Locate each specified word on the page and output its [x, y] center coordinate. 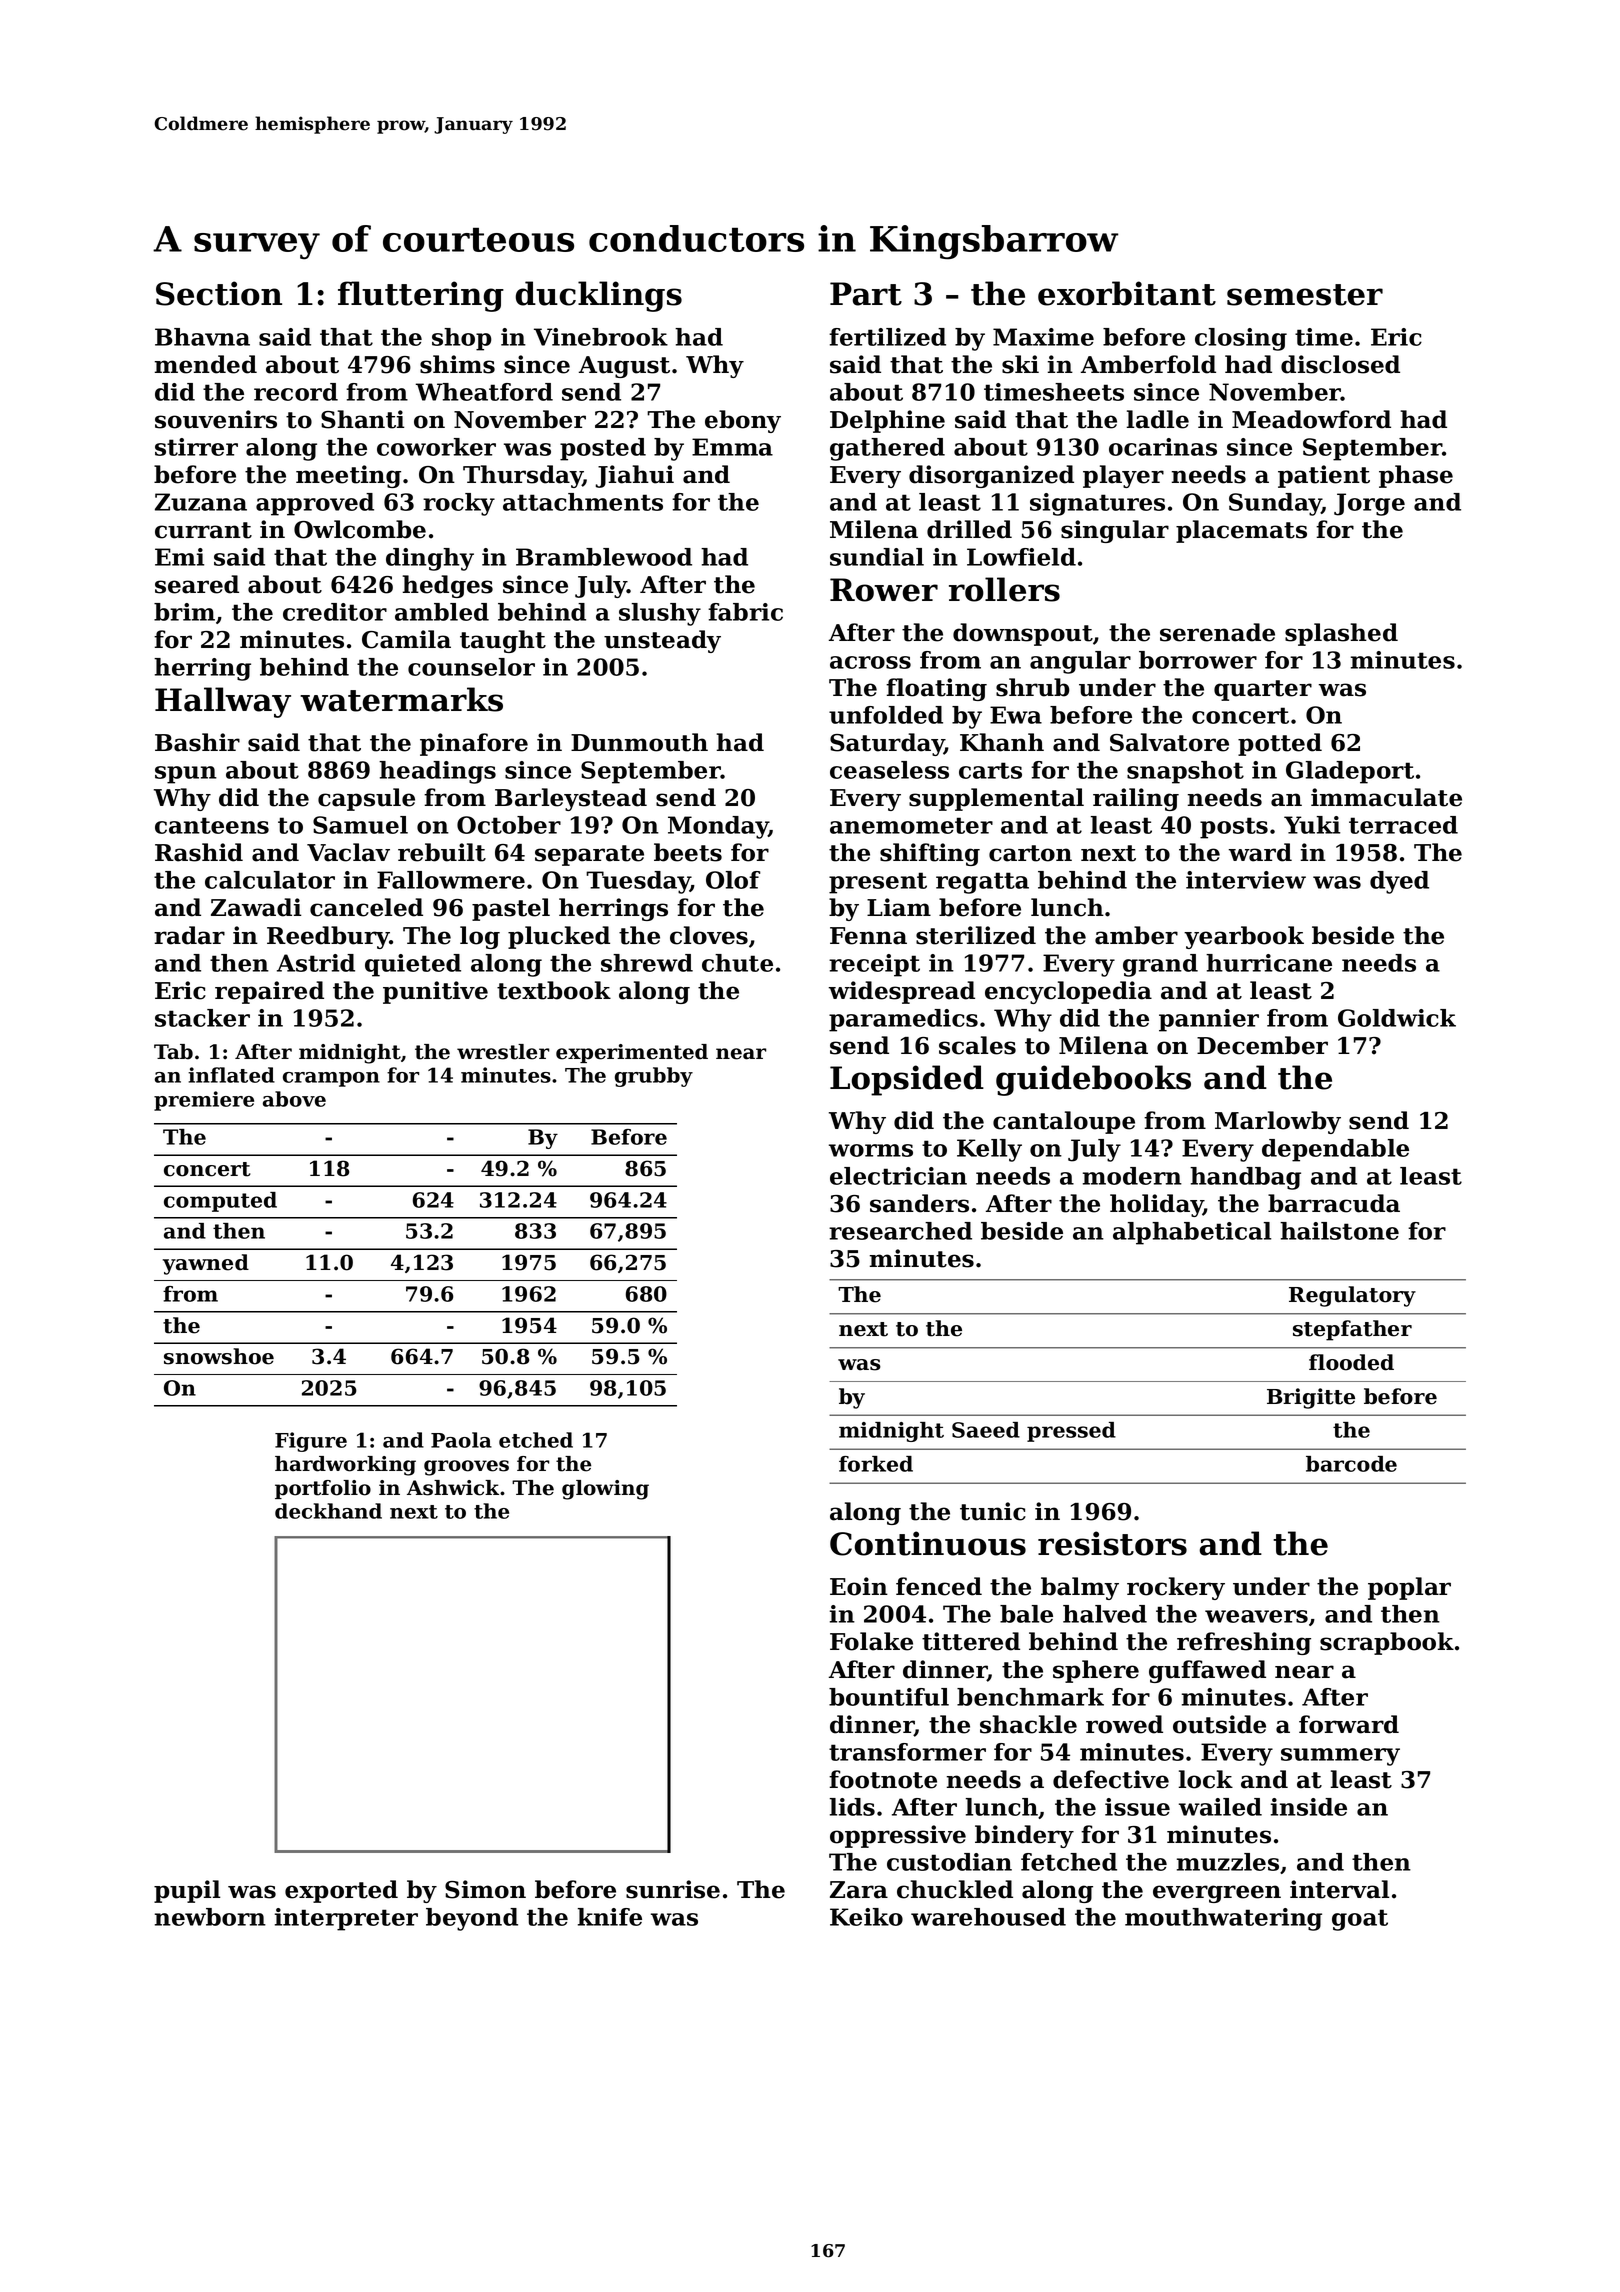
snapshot [1185, 772]
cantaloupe [1064, 1122]
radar [189, 935]
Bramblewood [604, 557]
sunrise [673, 1889]
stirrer [196, 447]
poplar [1409, 1588]
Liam [899, 907]
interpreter [346, 1919]
